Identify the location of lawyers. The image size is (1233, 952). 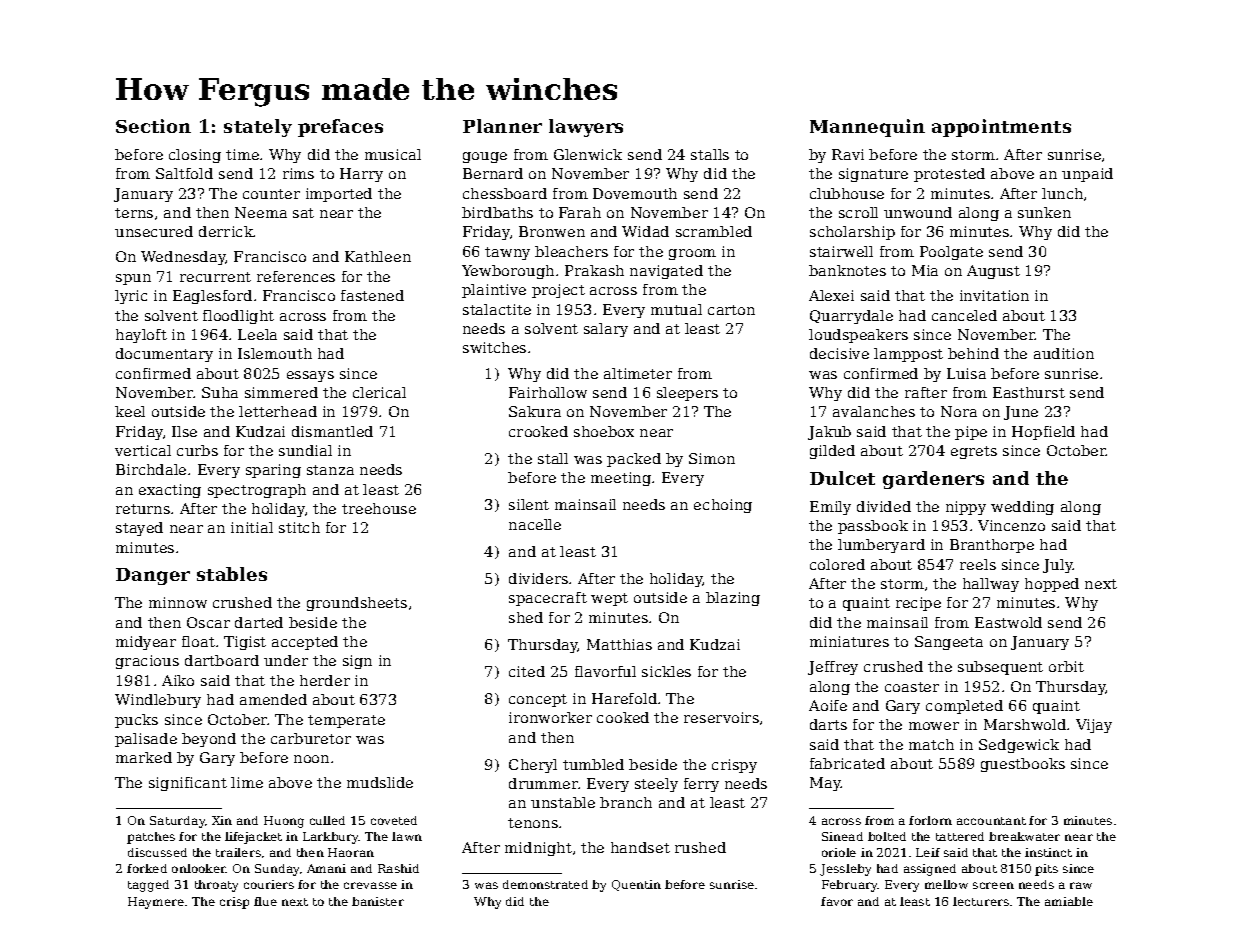
(586, 128).
